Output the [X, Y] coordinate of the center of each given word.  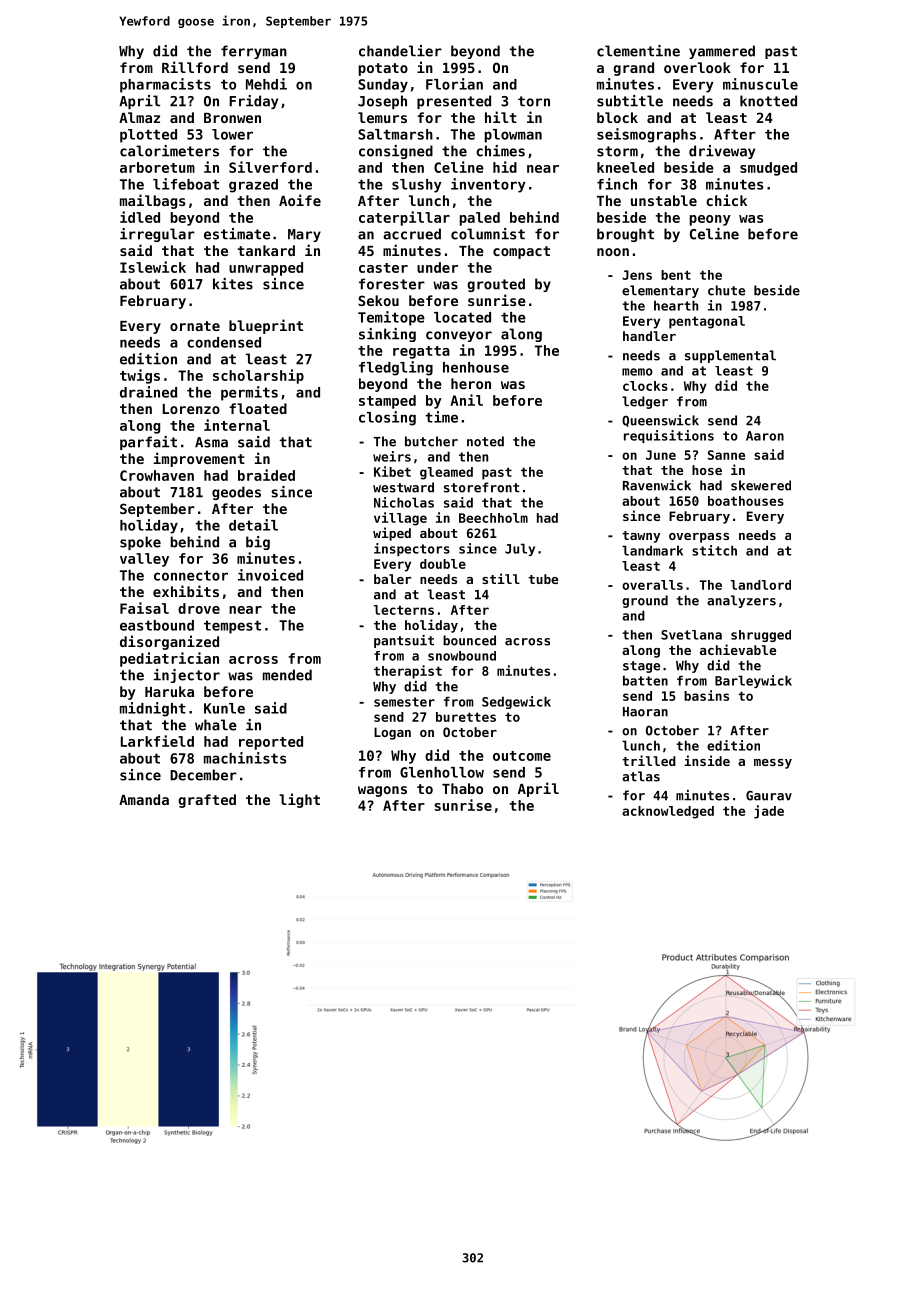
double [443, 564]
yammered [722, 52]
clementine [638, 51]
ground [645, 601]
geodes [236, 493]
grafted [207, 801]
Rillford [195, 67]
